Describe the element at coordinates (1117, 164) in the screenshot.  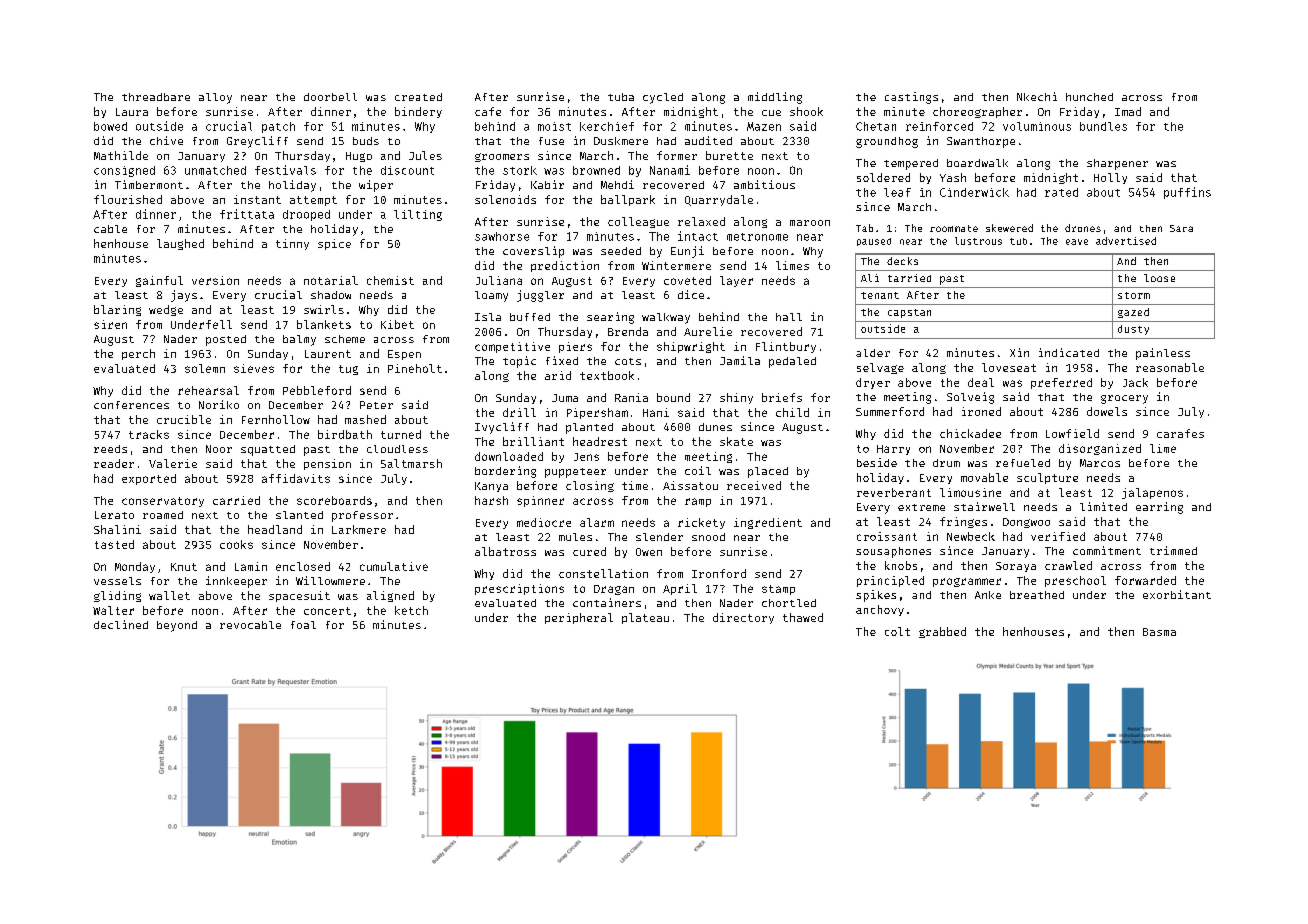
I see `sharpener` at that location.
